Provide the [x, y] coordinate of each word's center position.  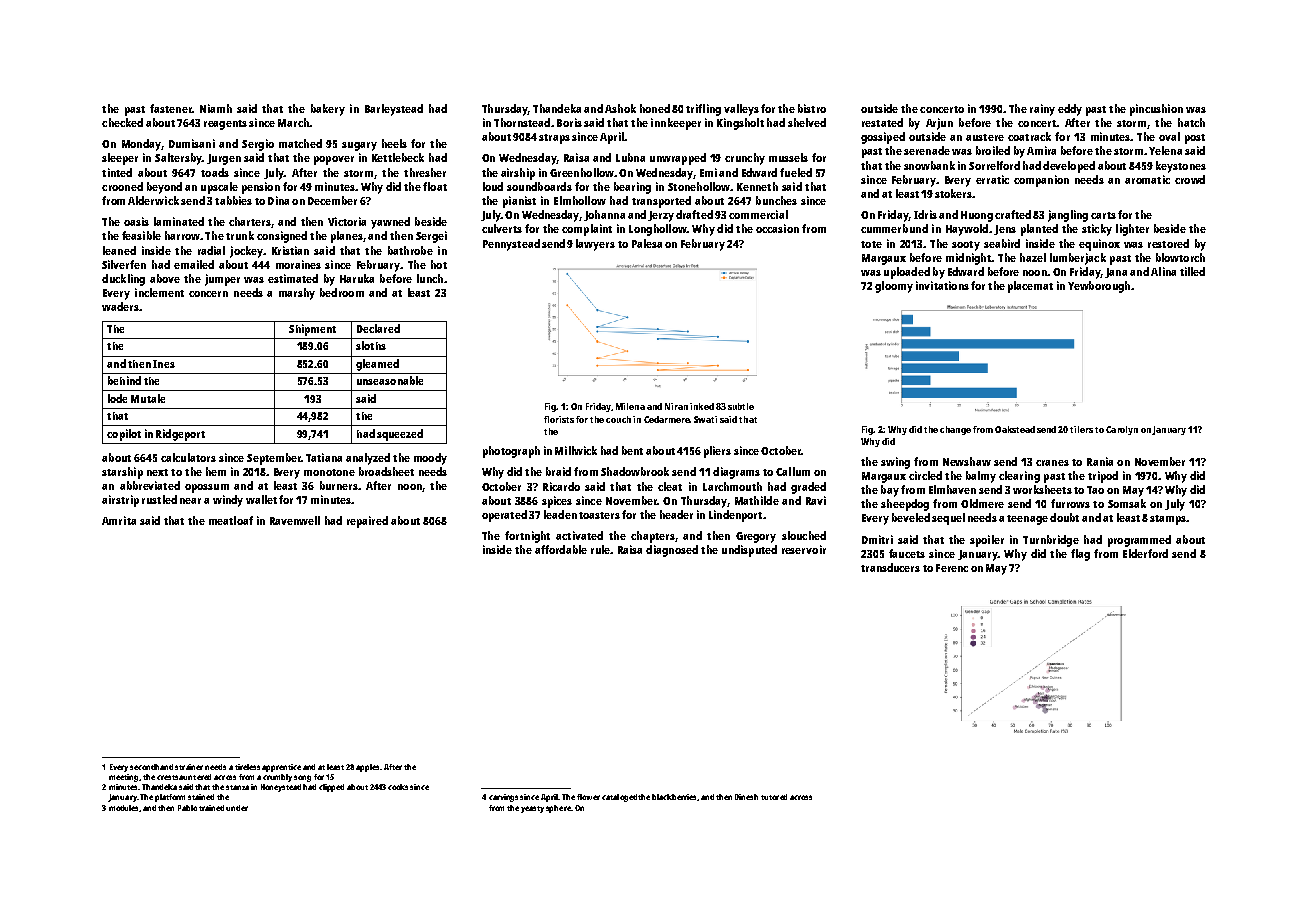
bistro [812, 108]
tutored [774, 797]
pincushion [1156, 110]
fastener [171, 108]
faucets [907, 553]
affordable [561, 549]
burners [339, 485]
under [237, 808]
